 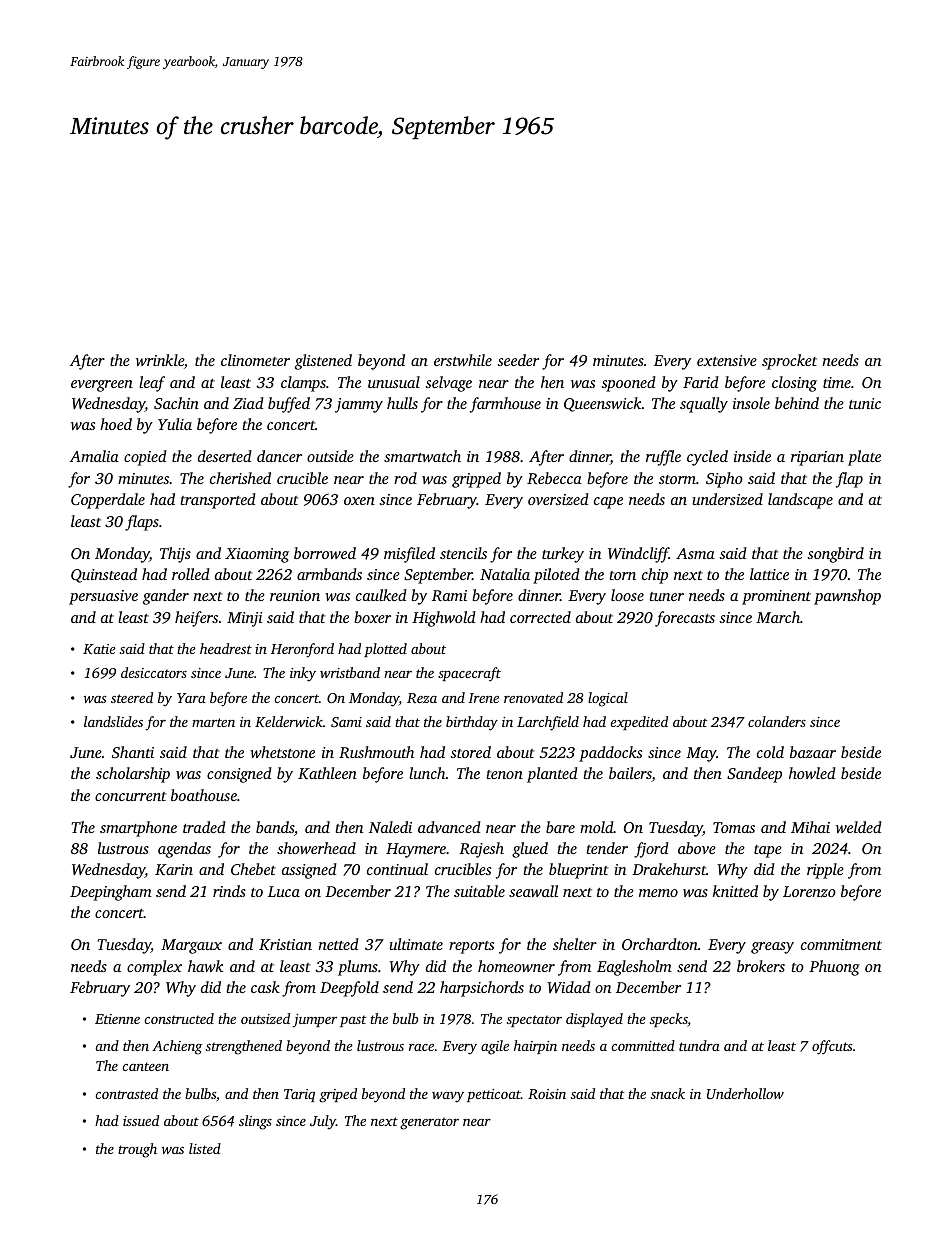 What do you see at coordinates (104, 575) in the screenshot?
I see `Quinstead` at bounding box center [104, 575].
